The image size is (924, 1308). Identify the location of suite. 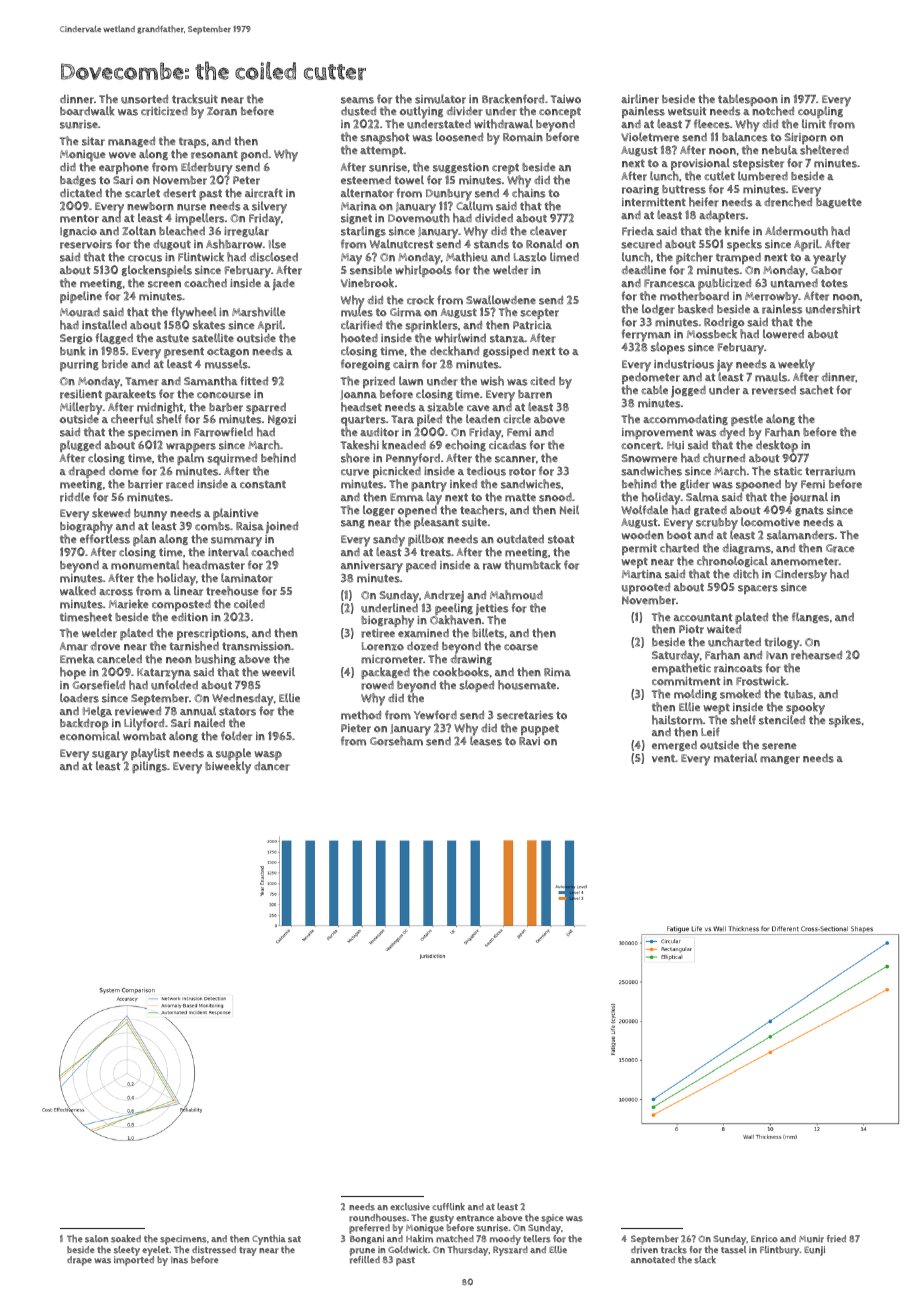
(474, 522).
